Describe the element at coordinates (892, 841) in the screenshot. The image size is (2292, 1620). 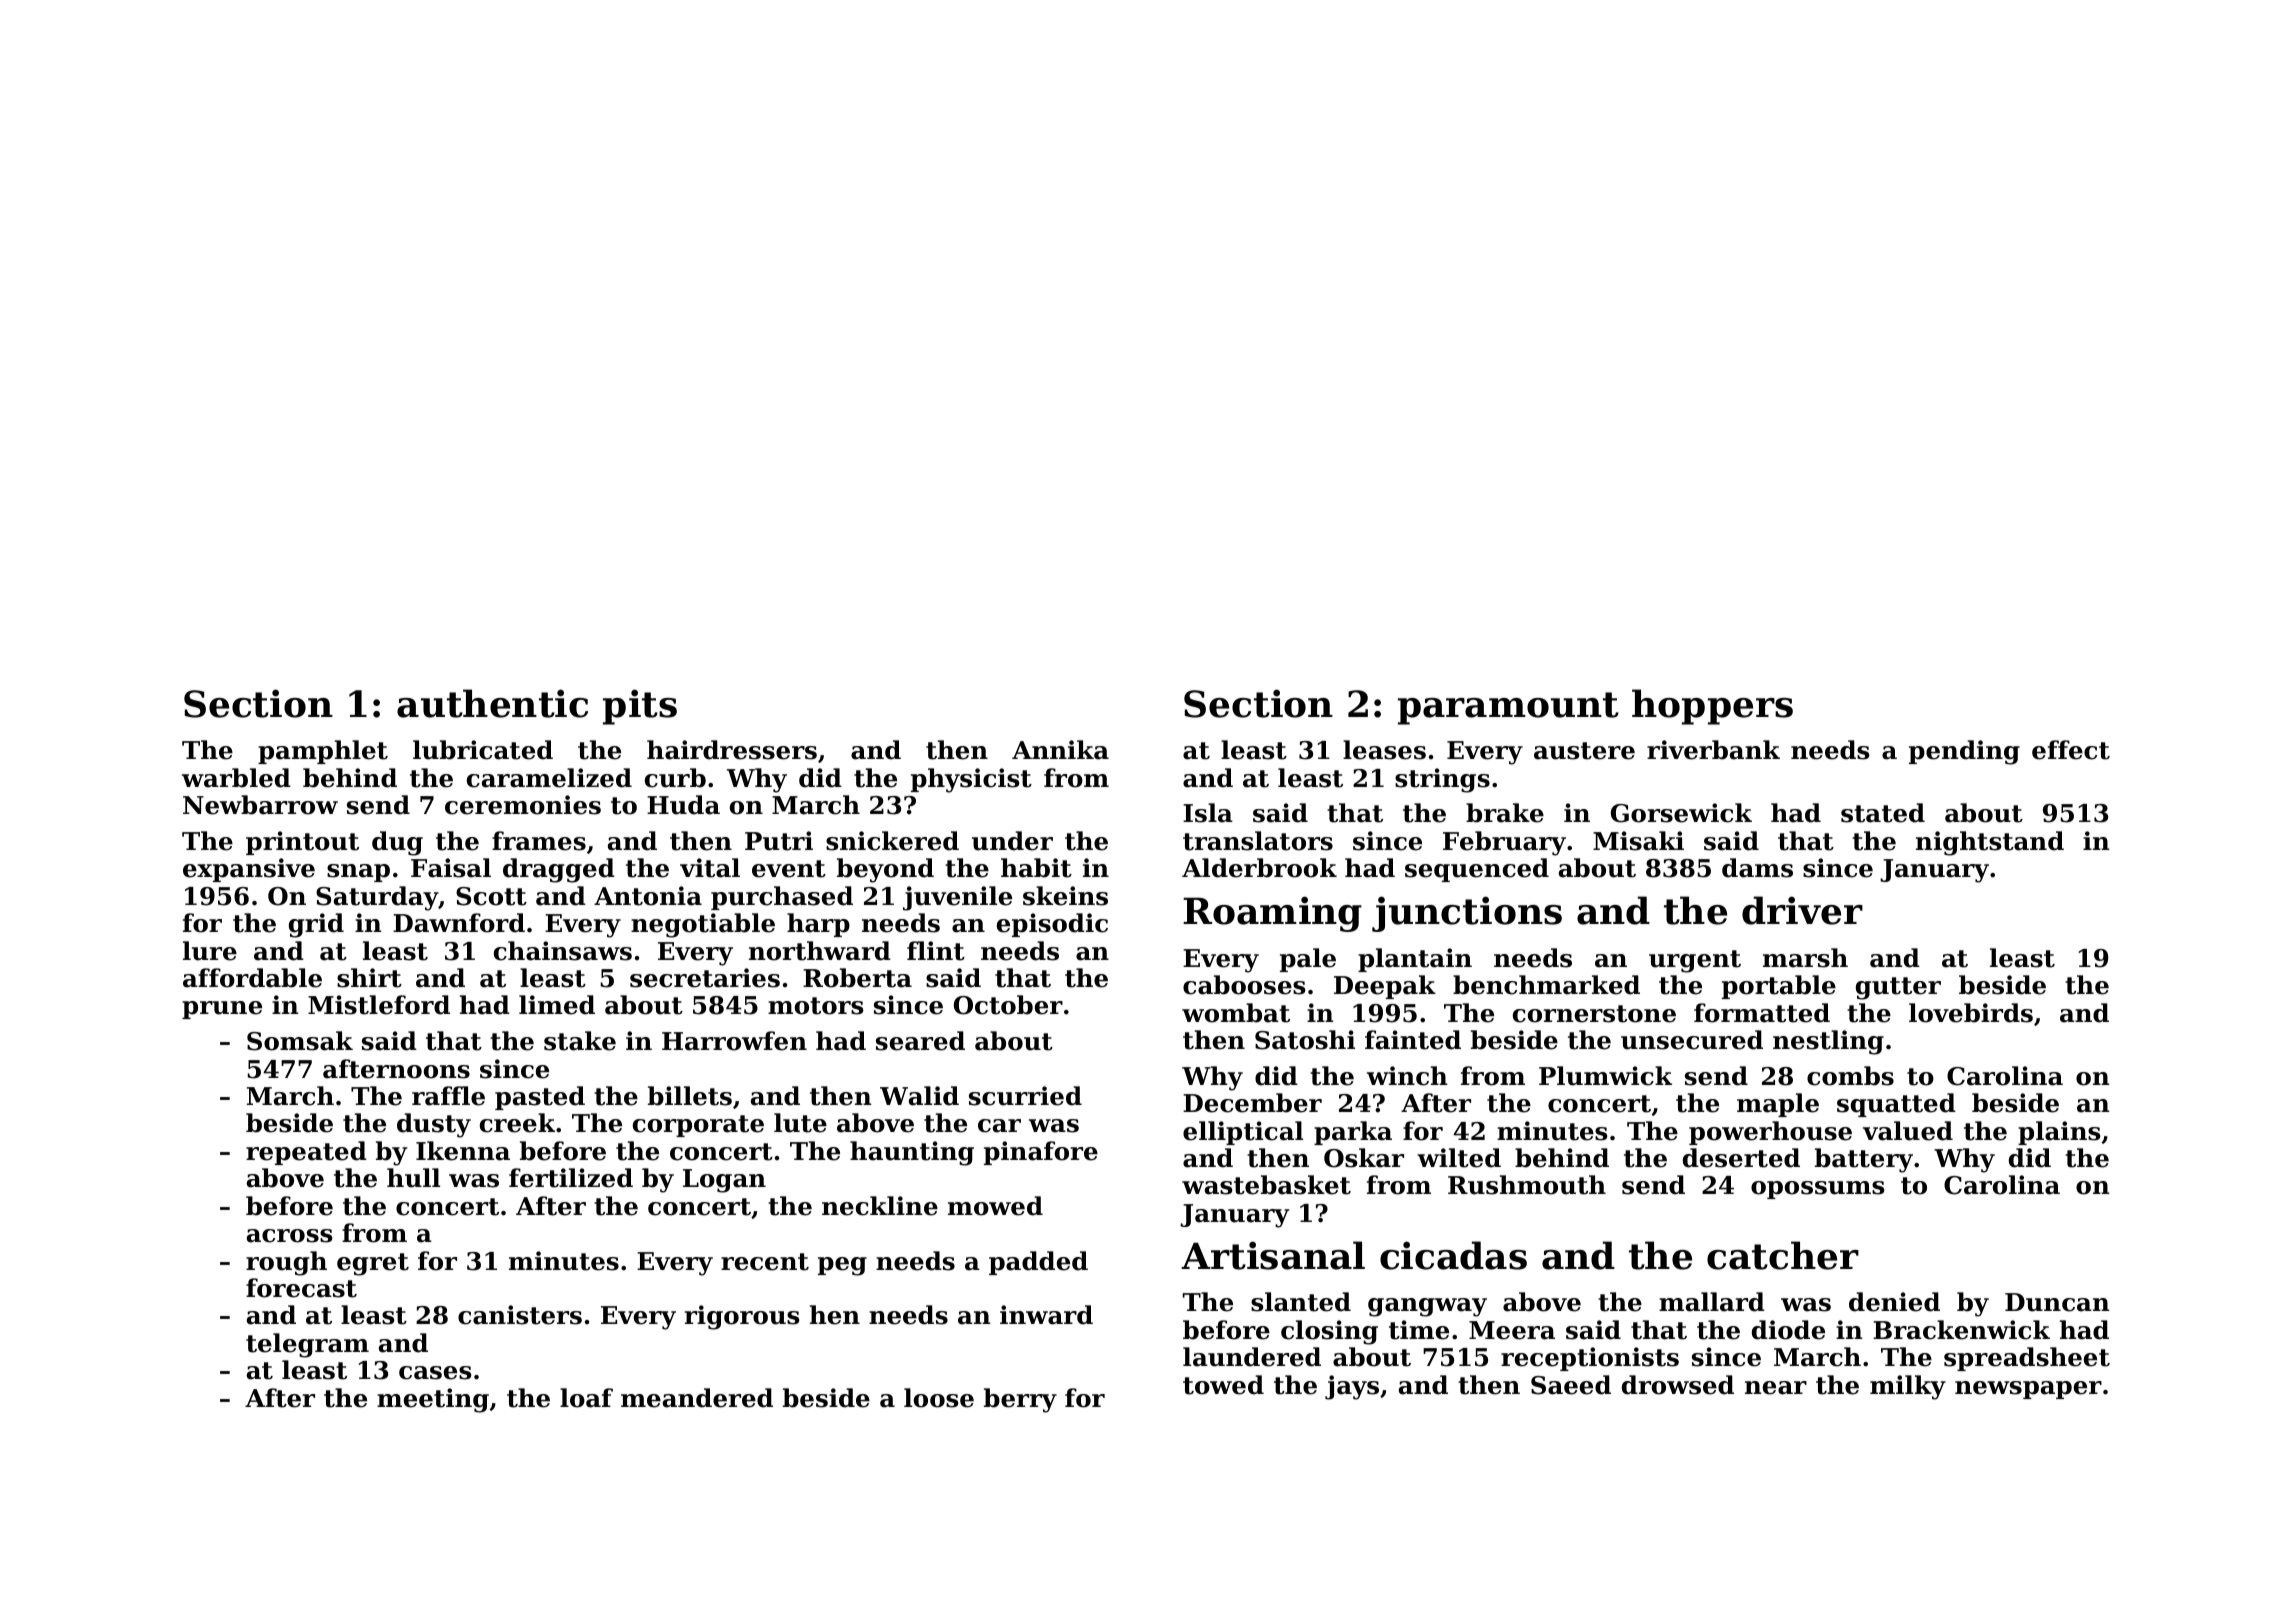
I see `snickered` at that location.
